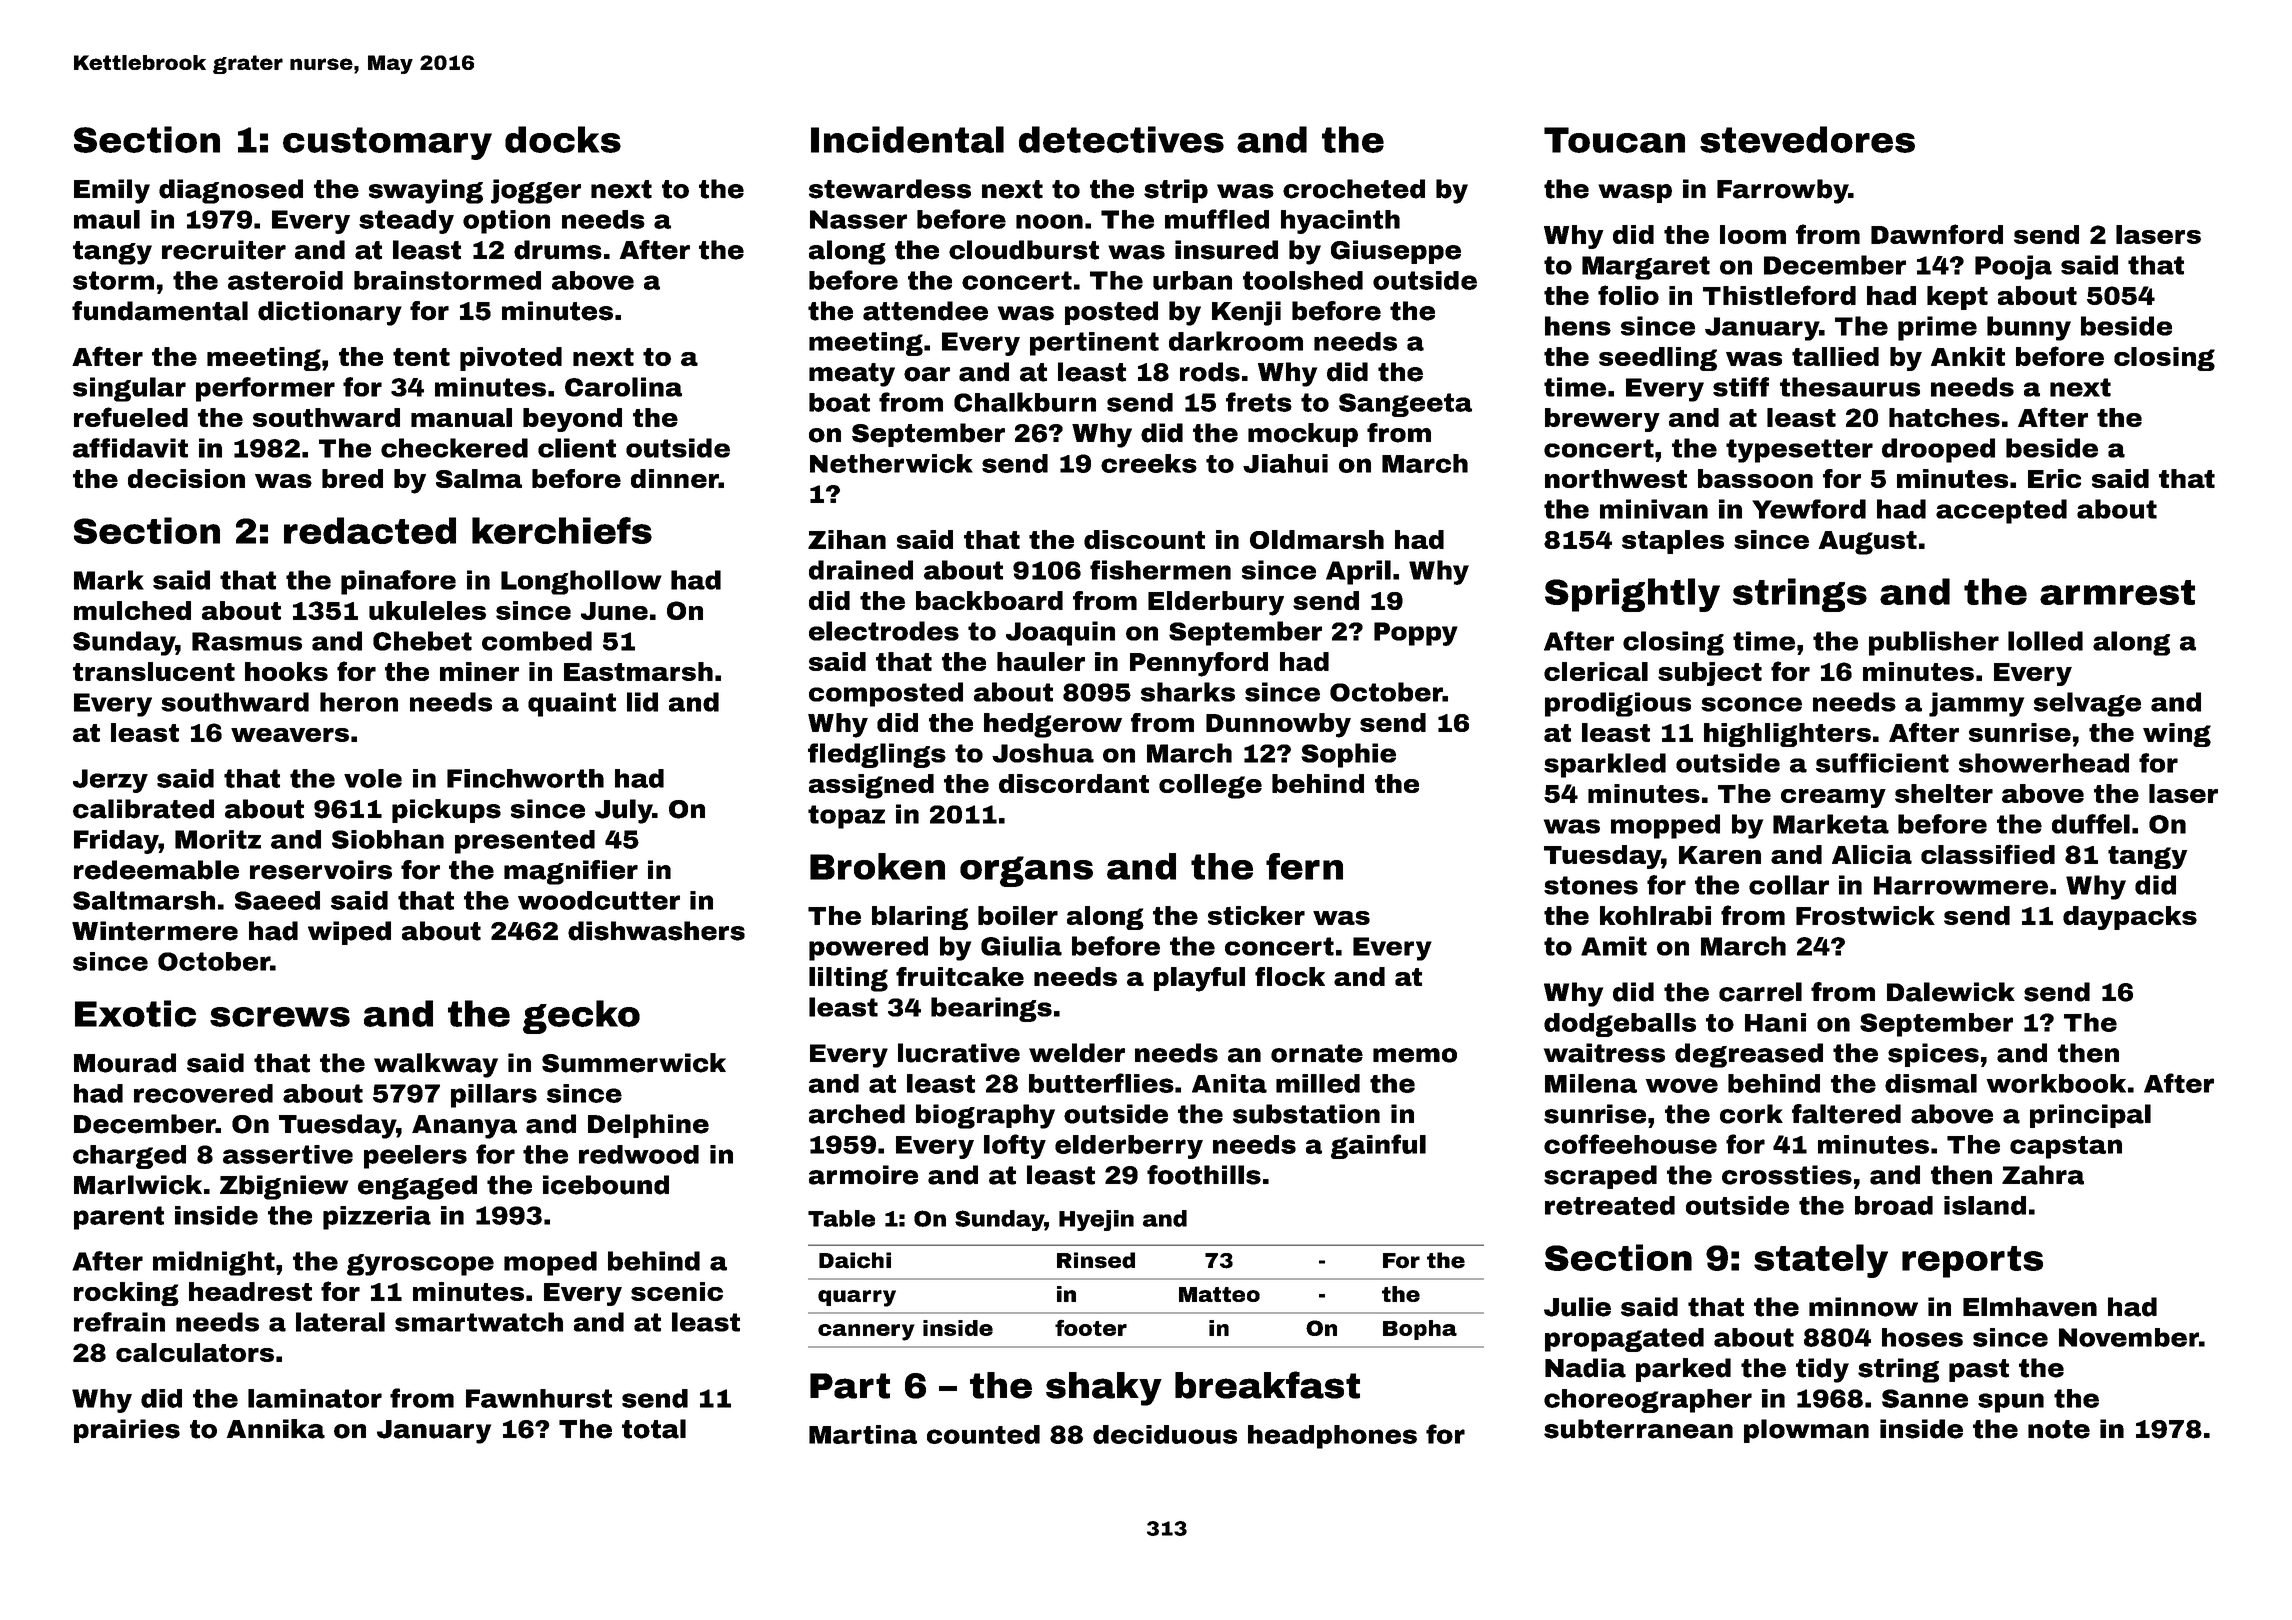 The width and height of the image is (2292, 1620). What do you see at coordinates (370, 530) in the image?
I see `redacted` at bounding box center [370, 530].
